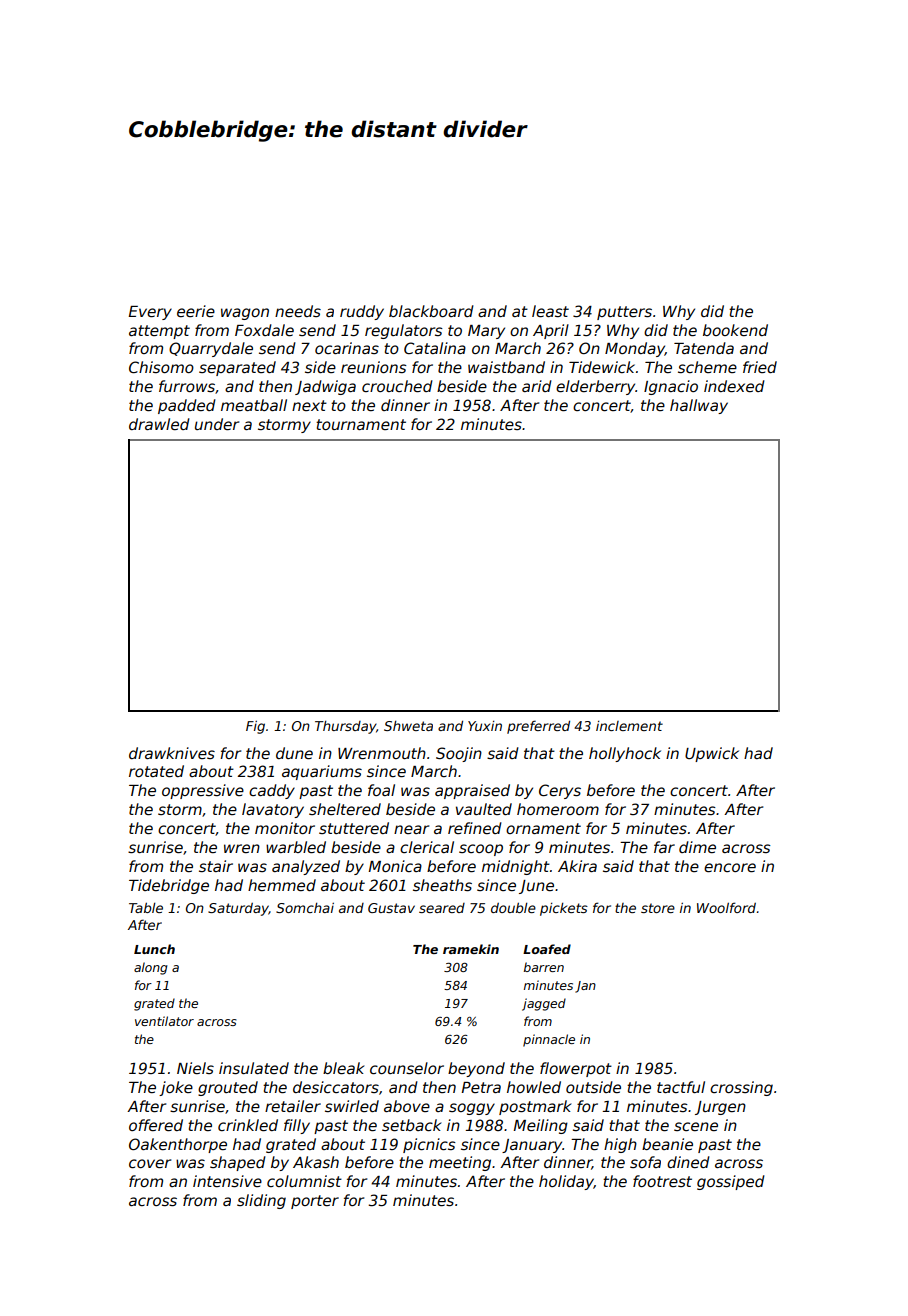  I want to click on tournament, so click(361, 424).
